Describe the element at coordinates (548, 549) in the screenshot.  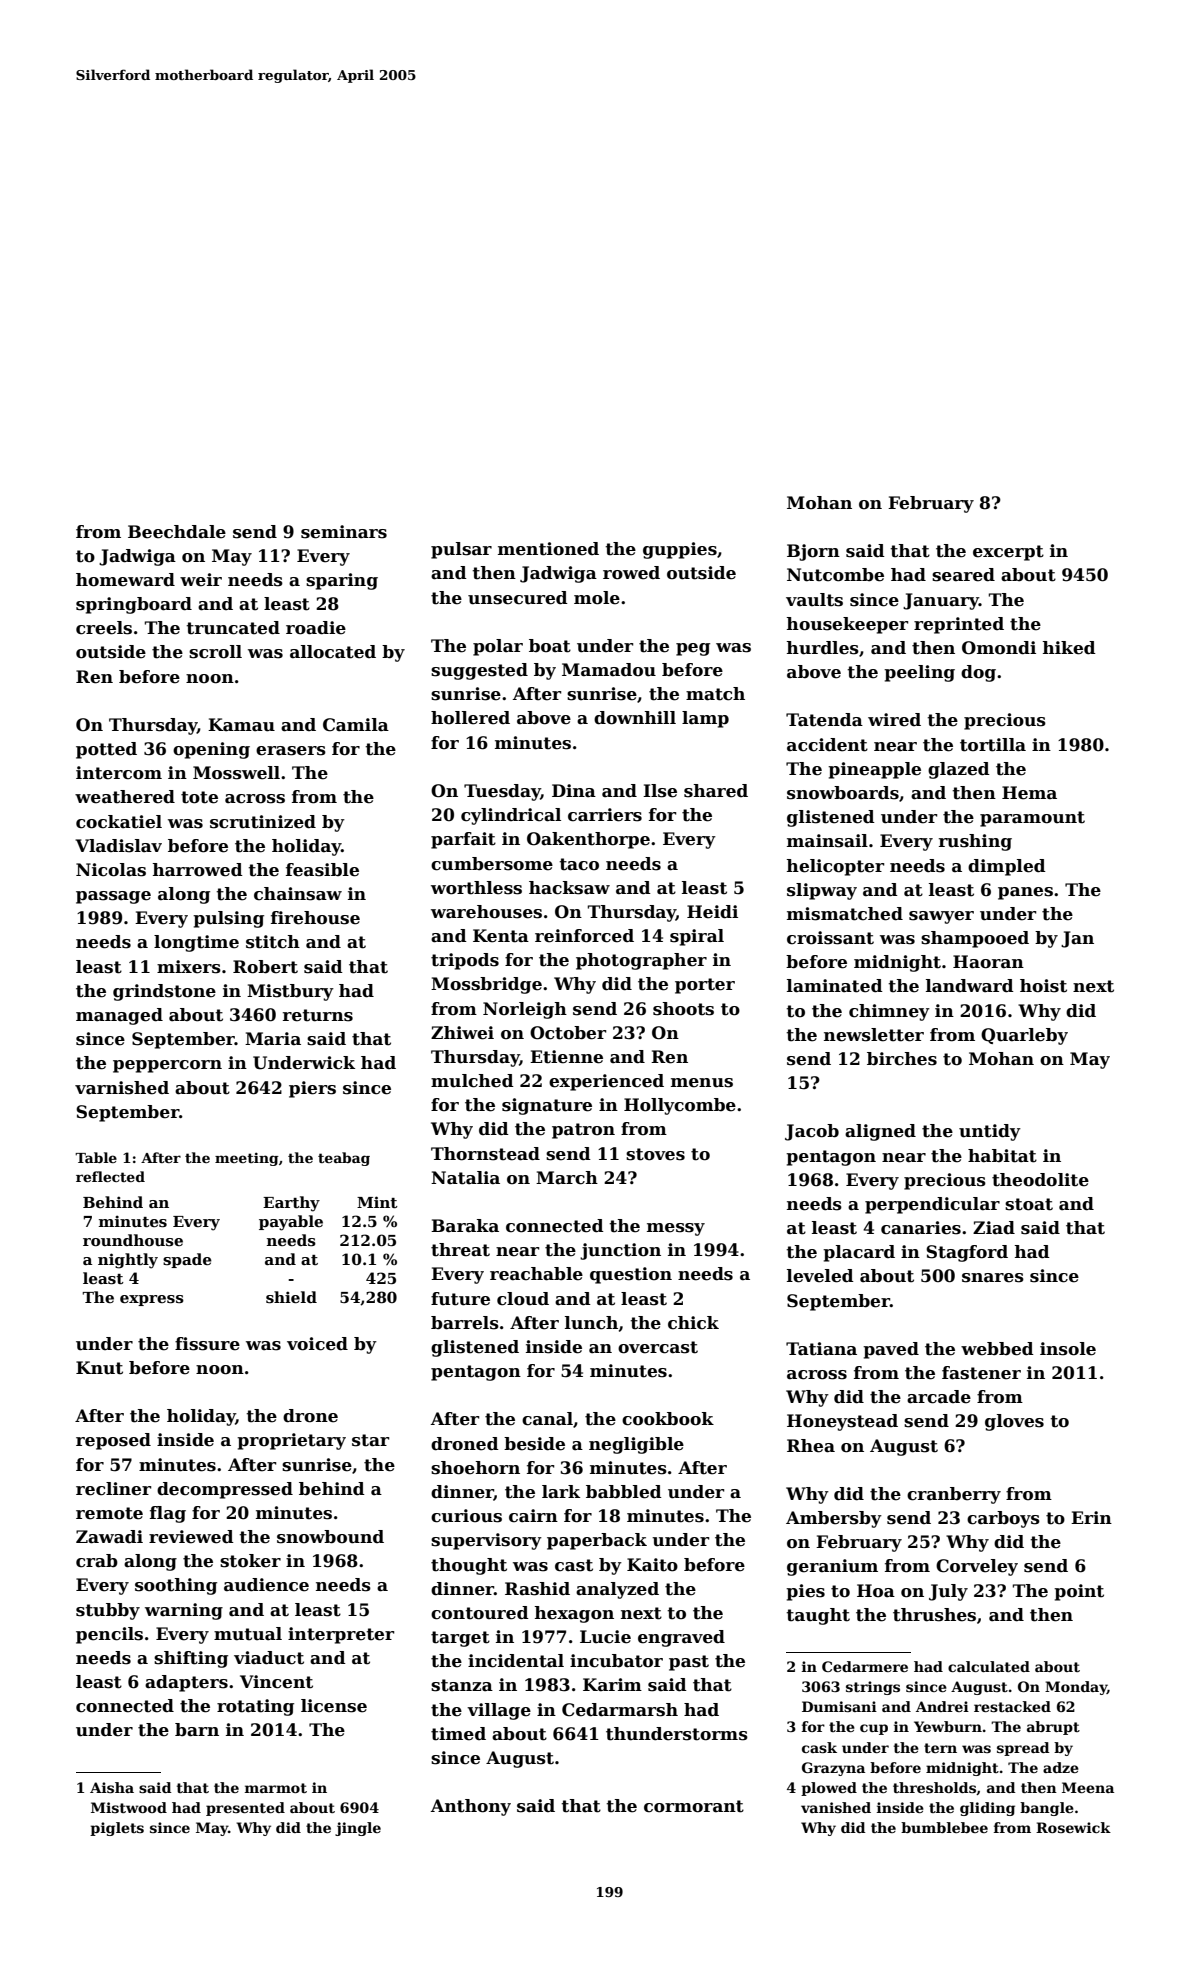
I see `mentioned` at that location.
